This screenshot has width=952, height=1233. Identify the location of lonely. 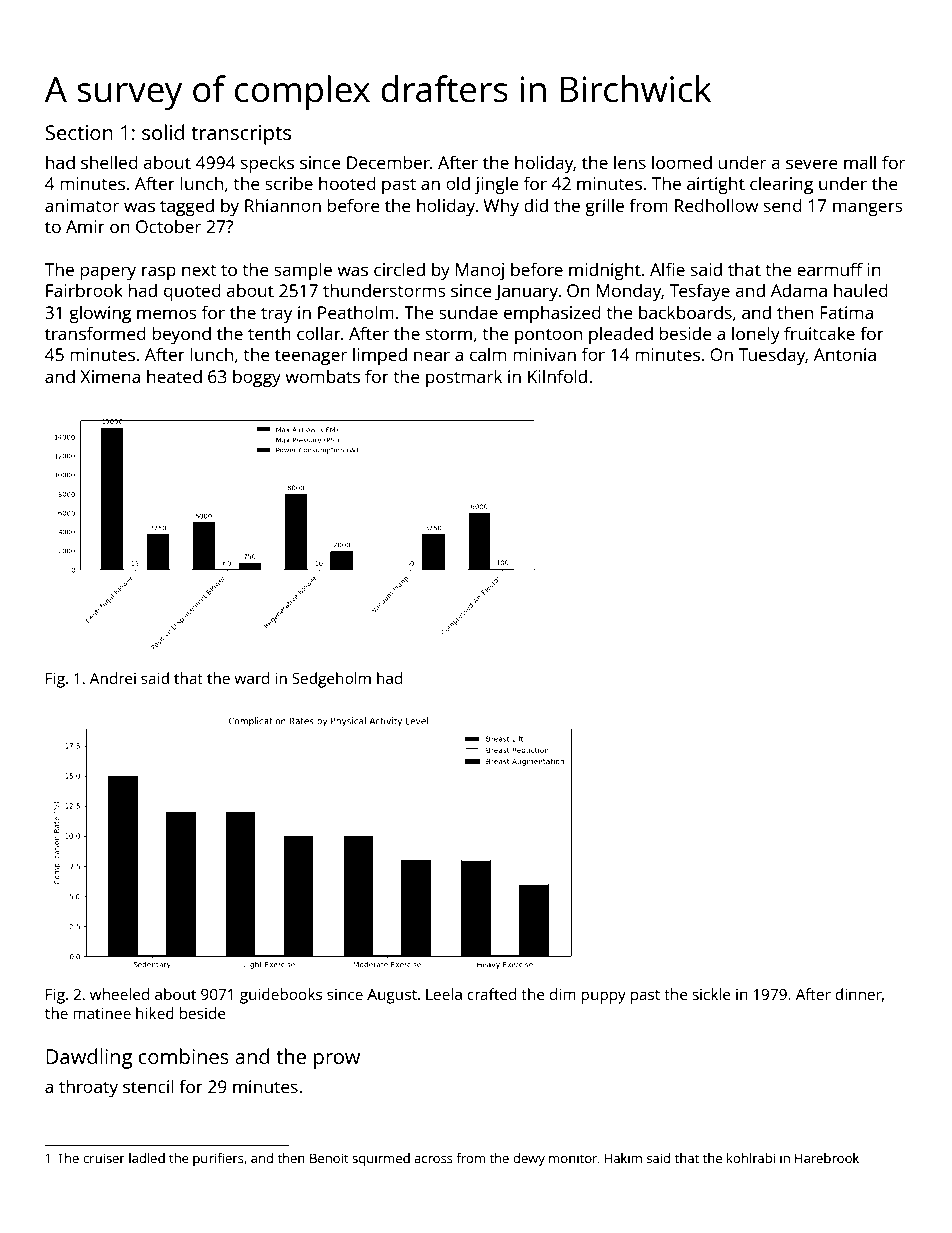
(756, 335).
